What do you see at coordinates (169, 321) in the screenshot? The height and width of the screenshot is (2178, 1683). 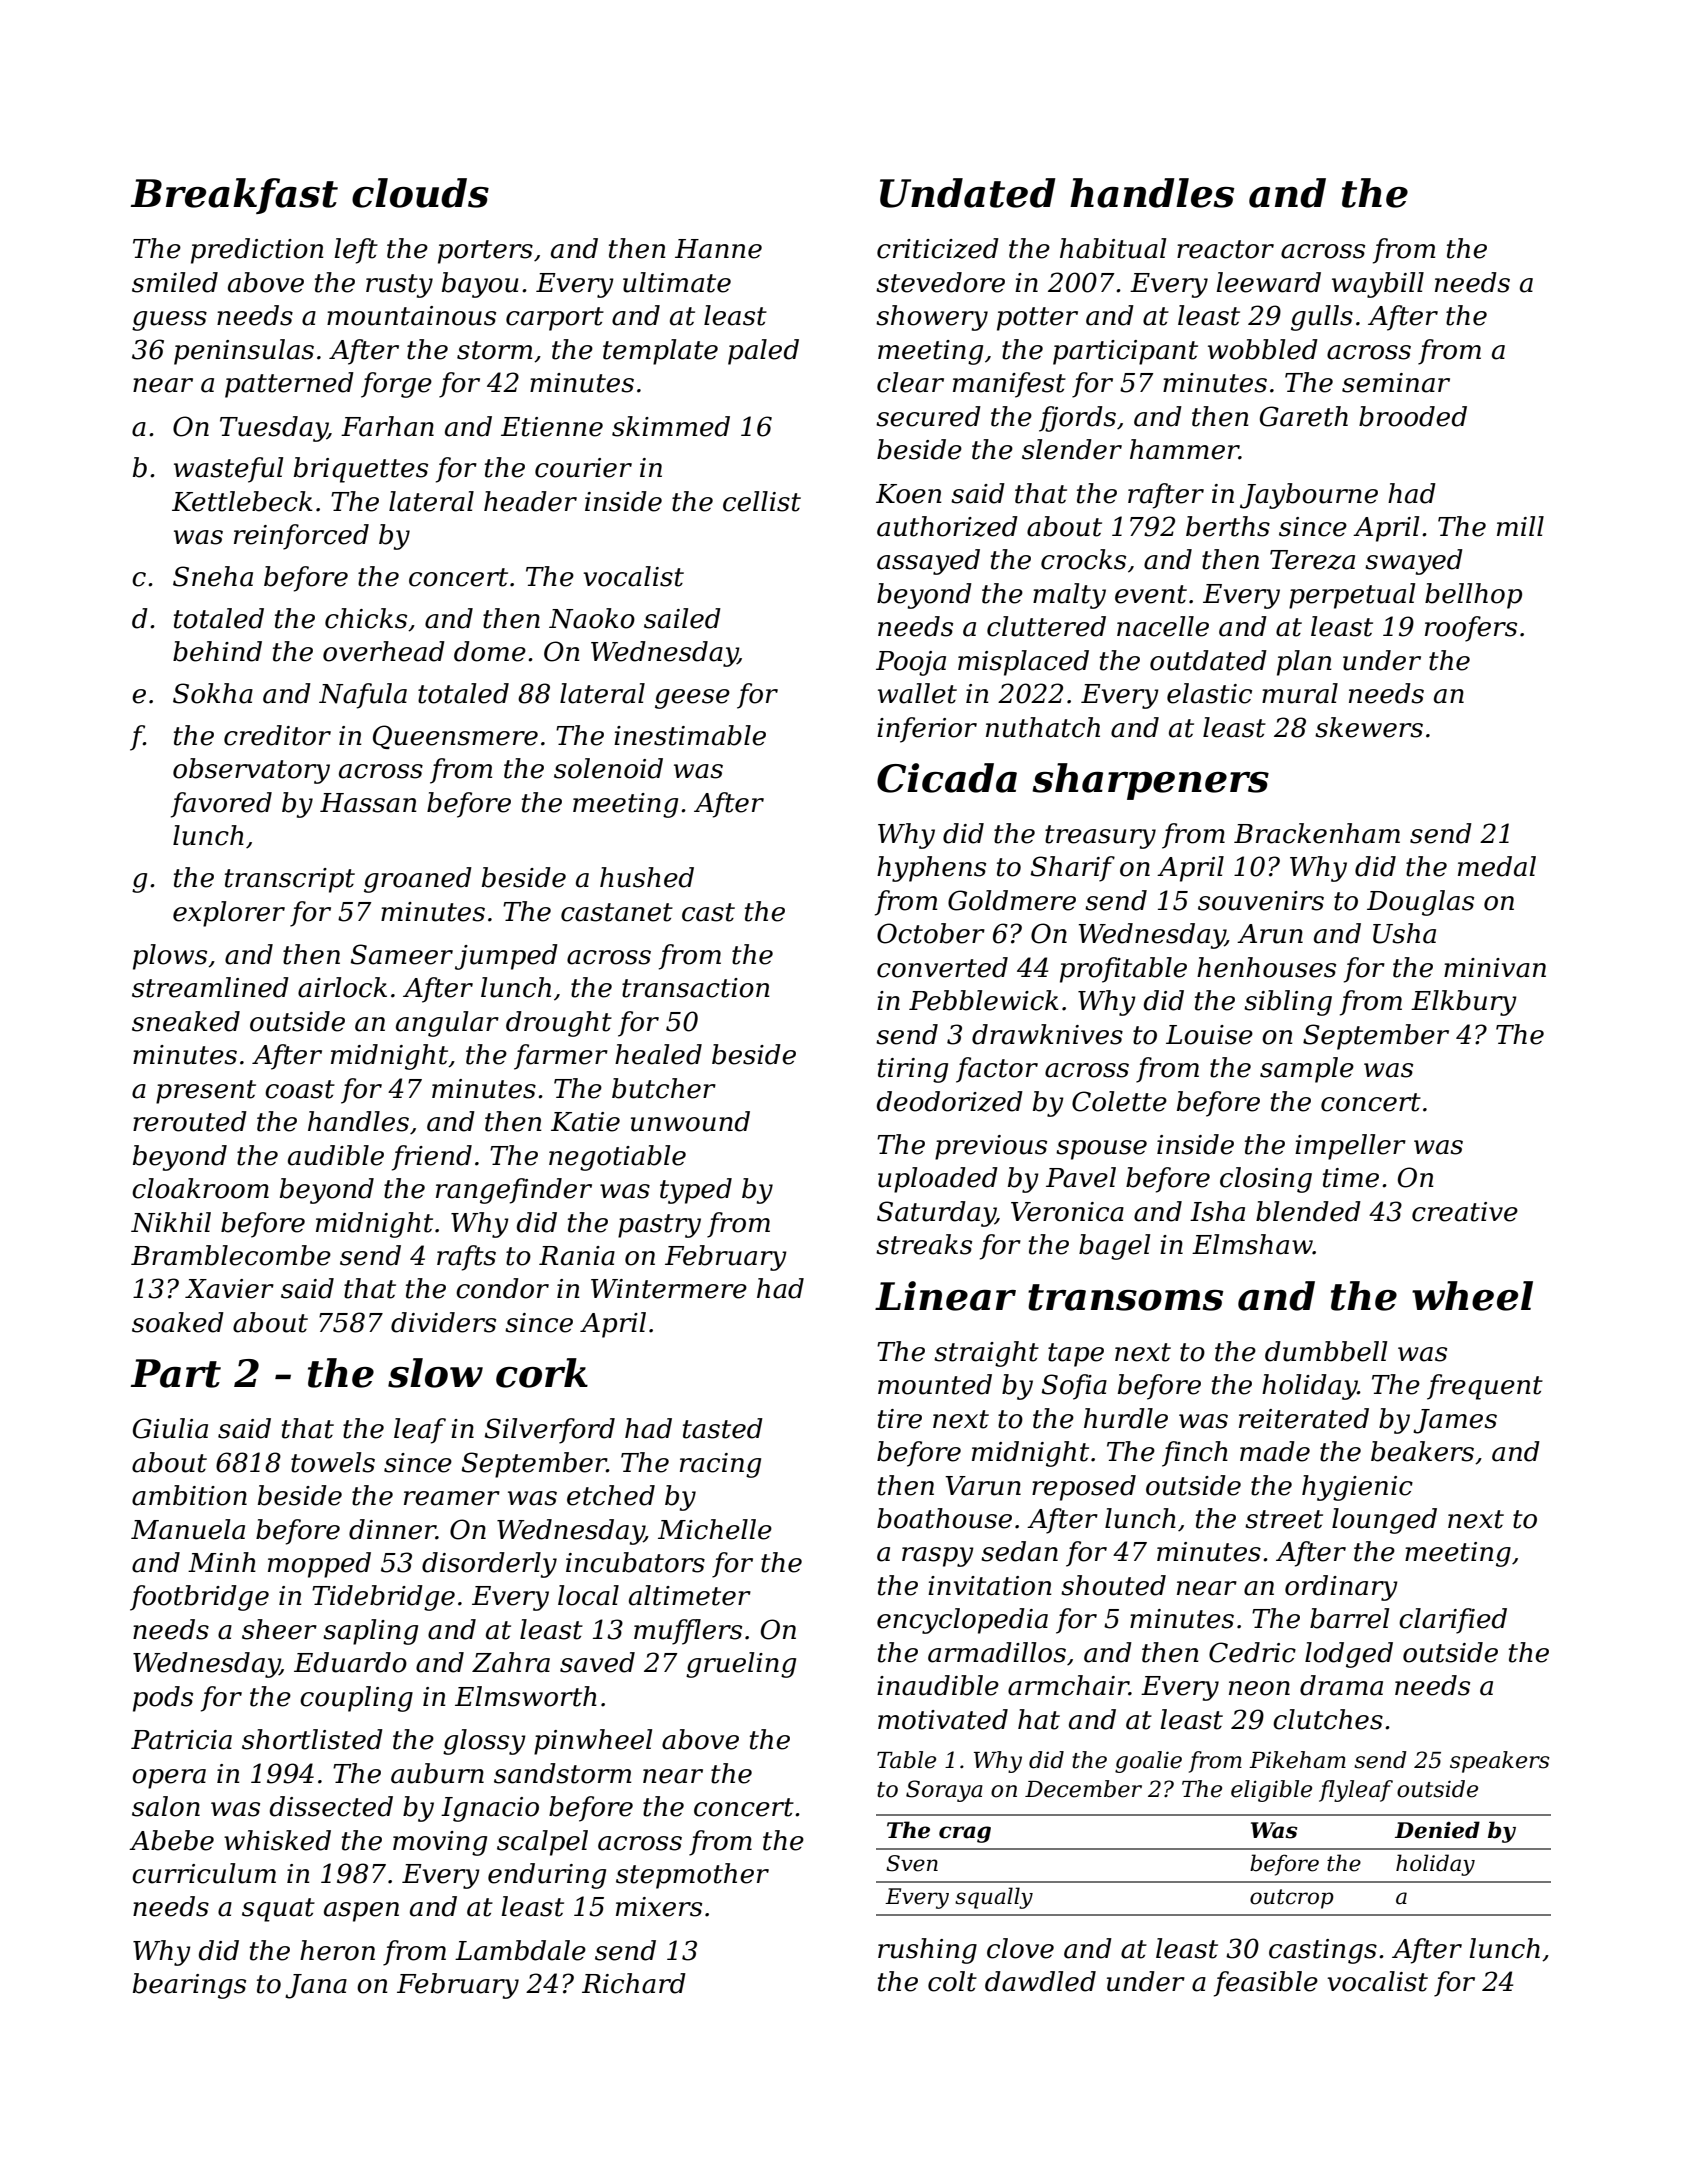 I see `guess` at bounding box center [169, 321].
